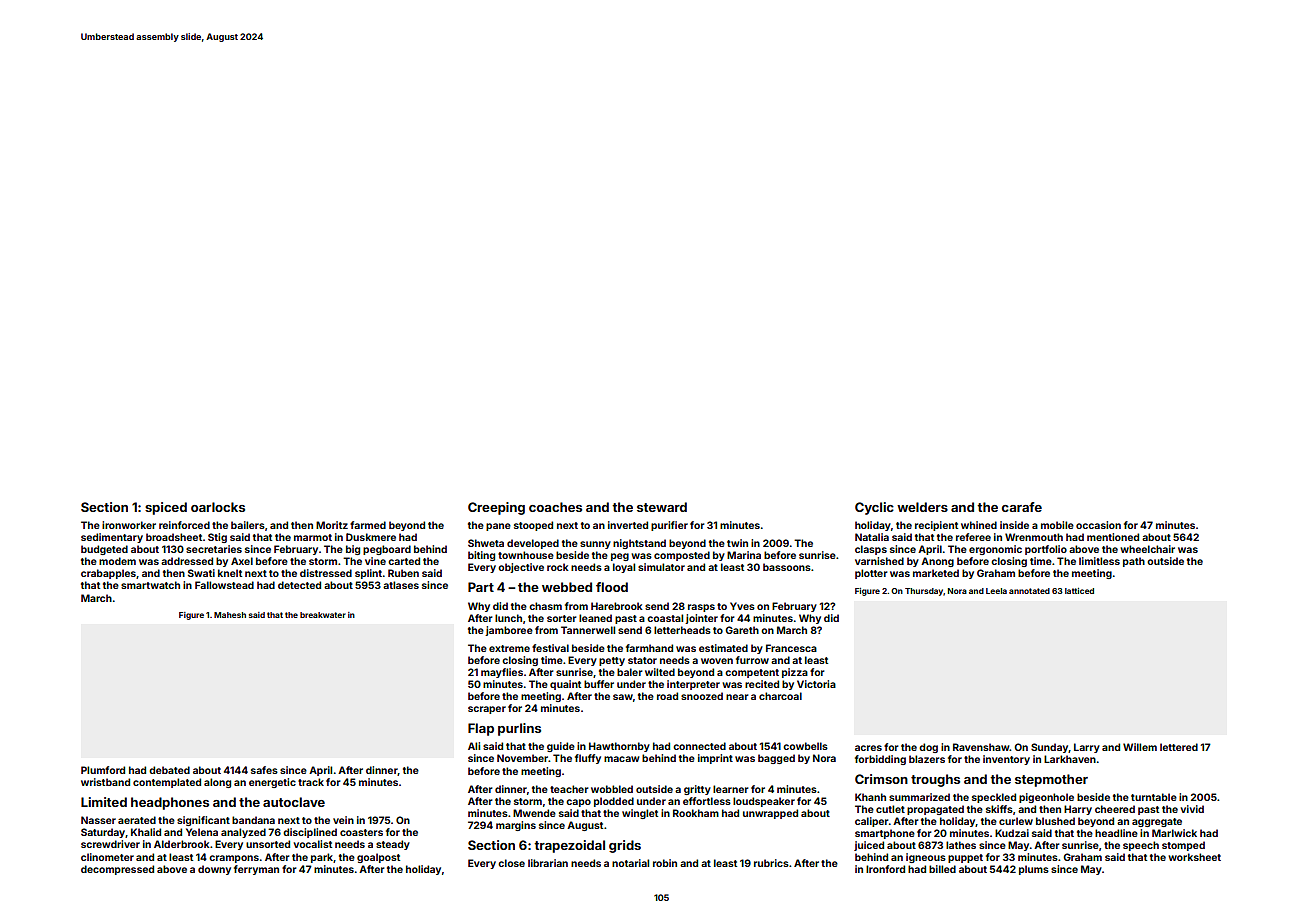  What do you see at coordinates (731, 789) in the screenshot?
I see `learner` at bounding box center [731, 789].
